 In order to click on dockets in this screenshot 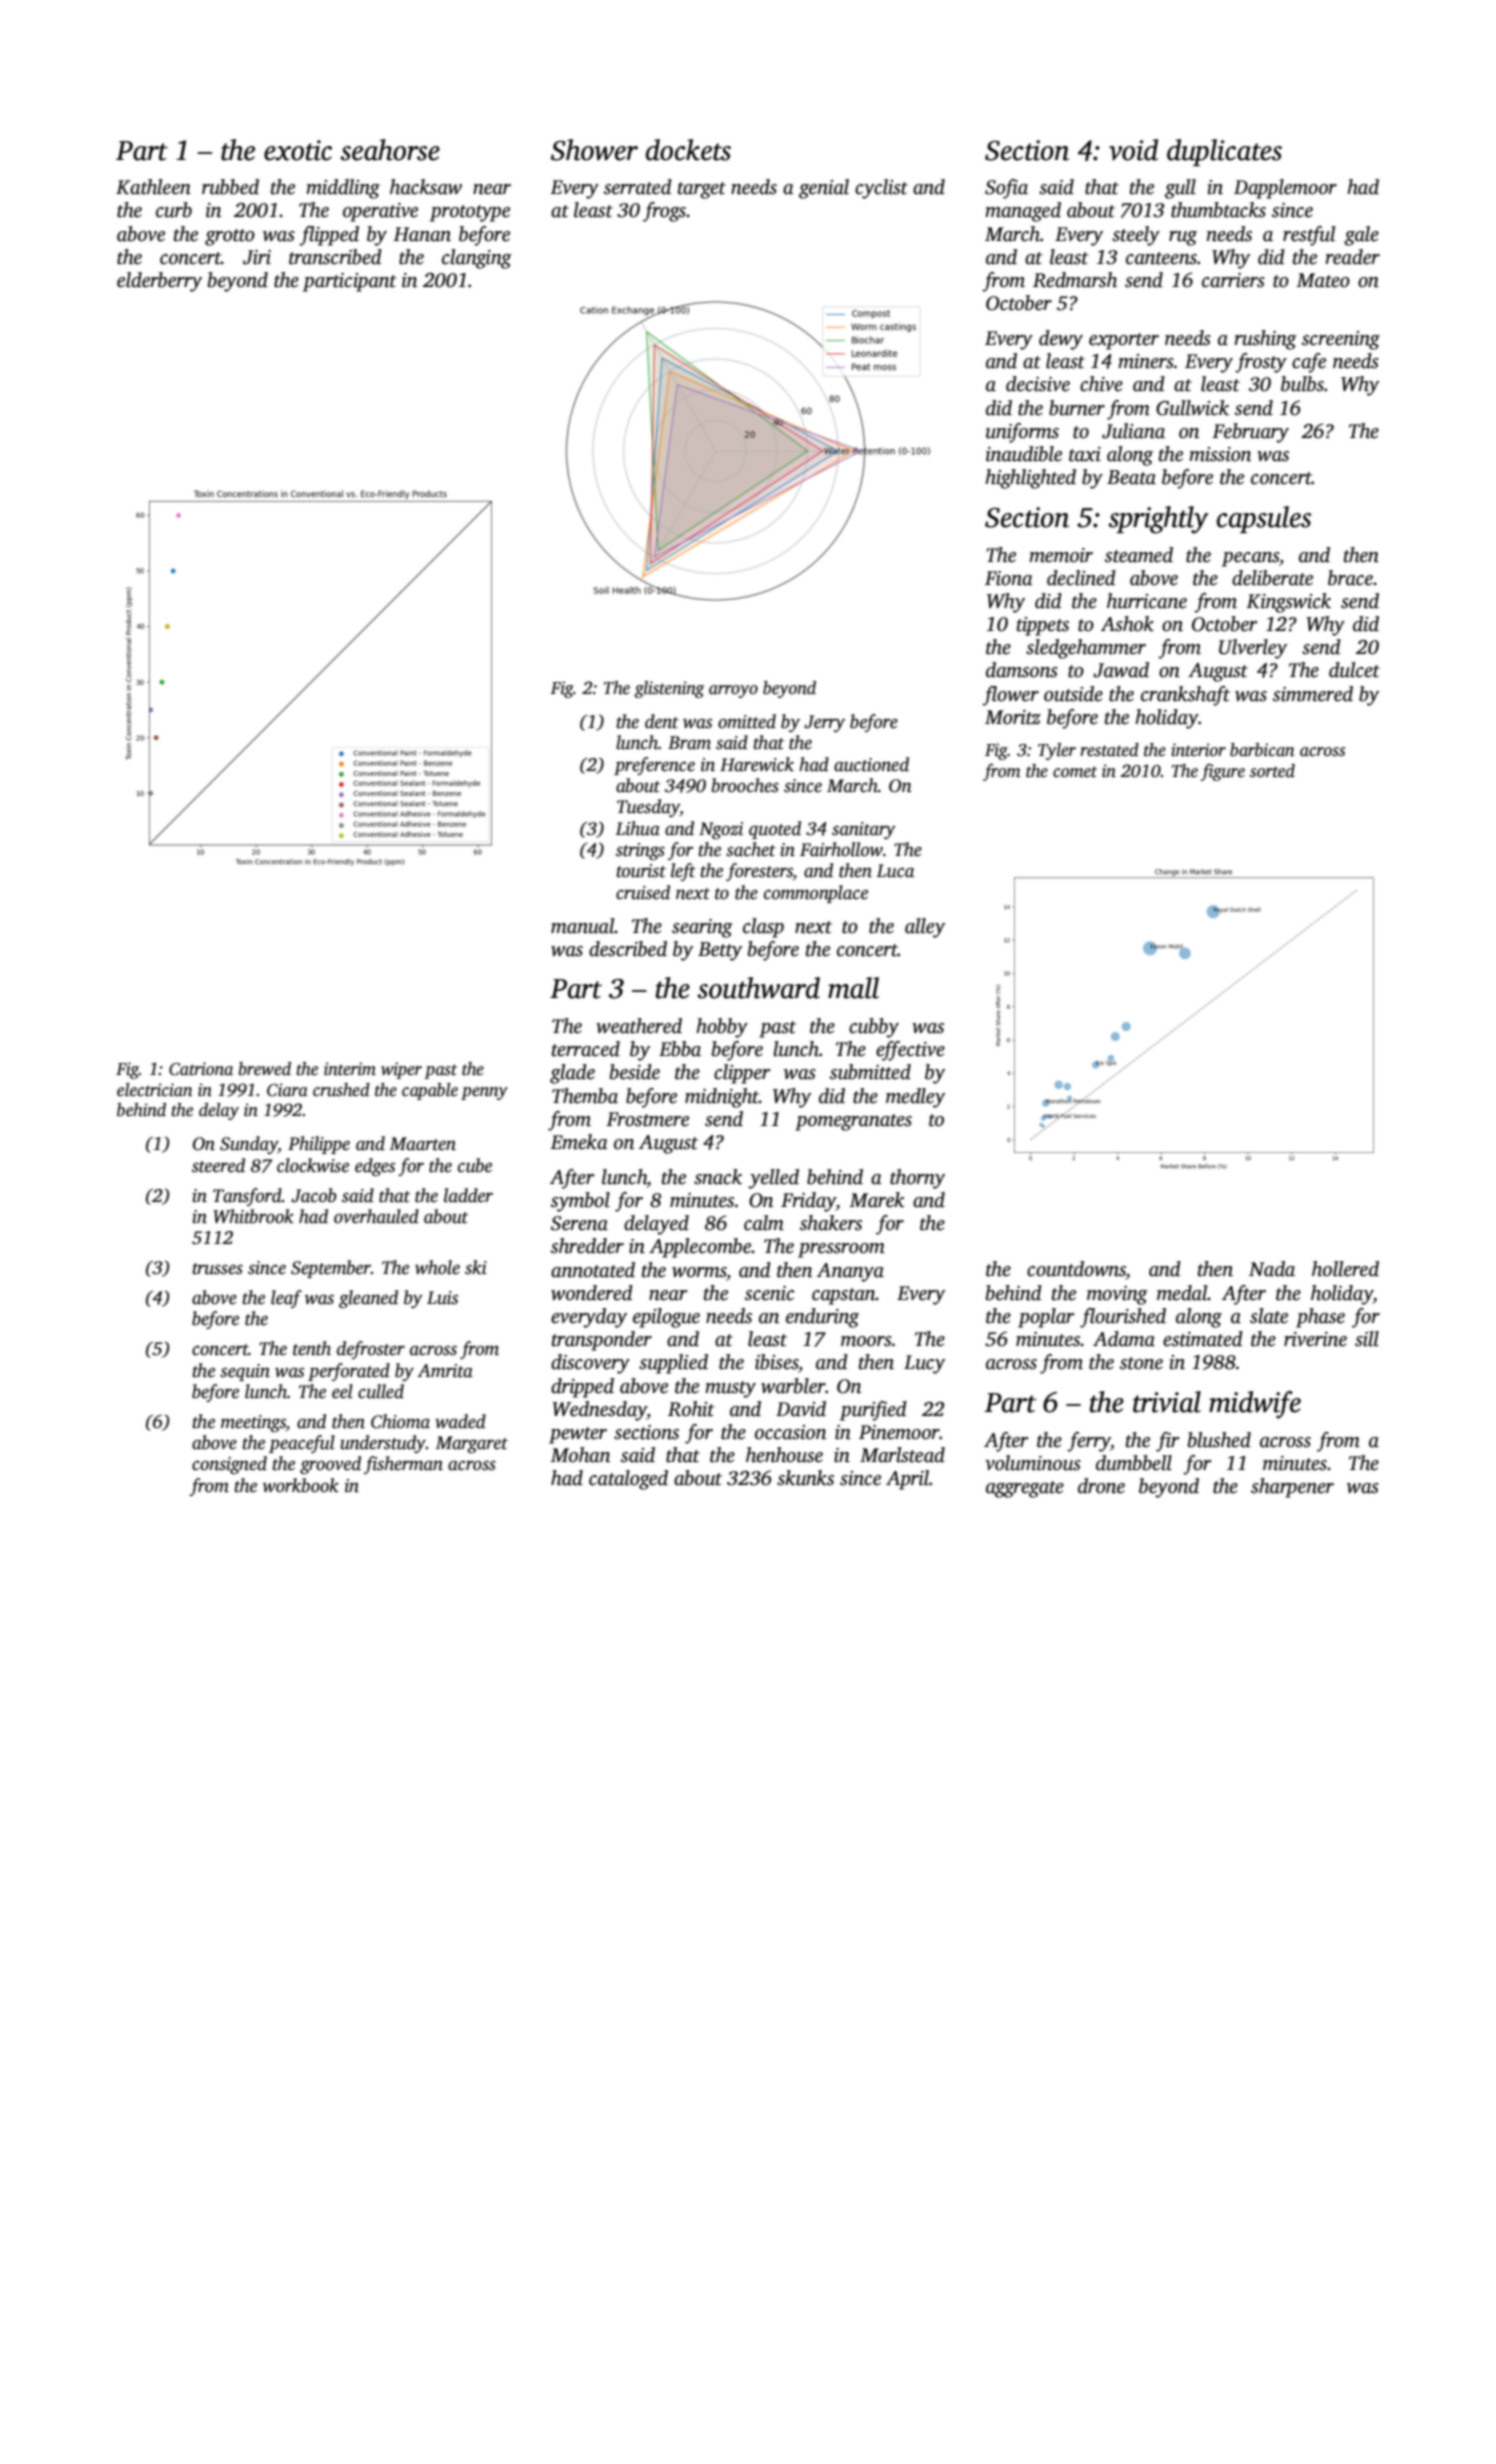, I will do `click(688, 150)`.
